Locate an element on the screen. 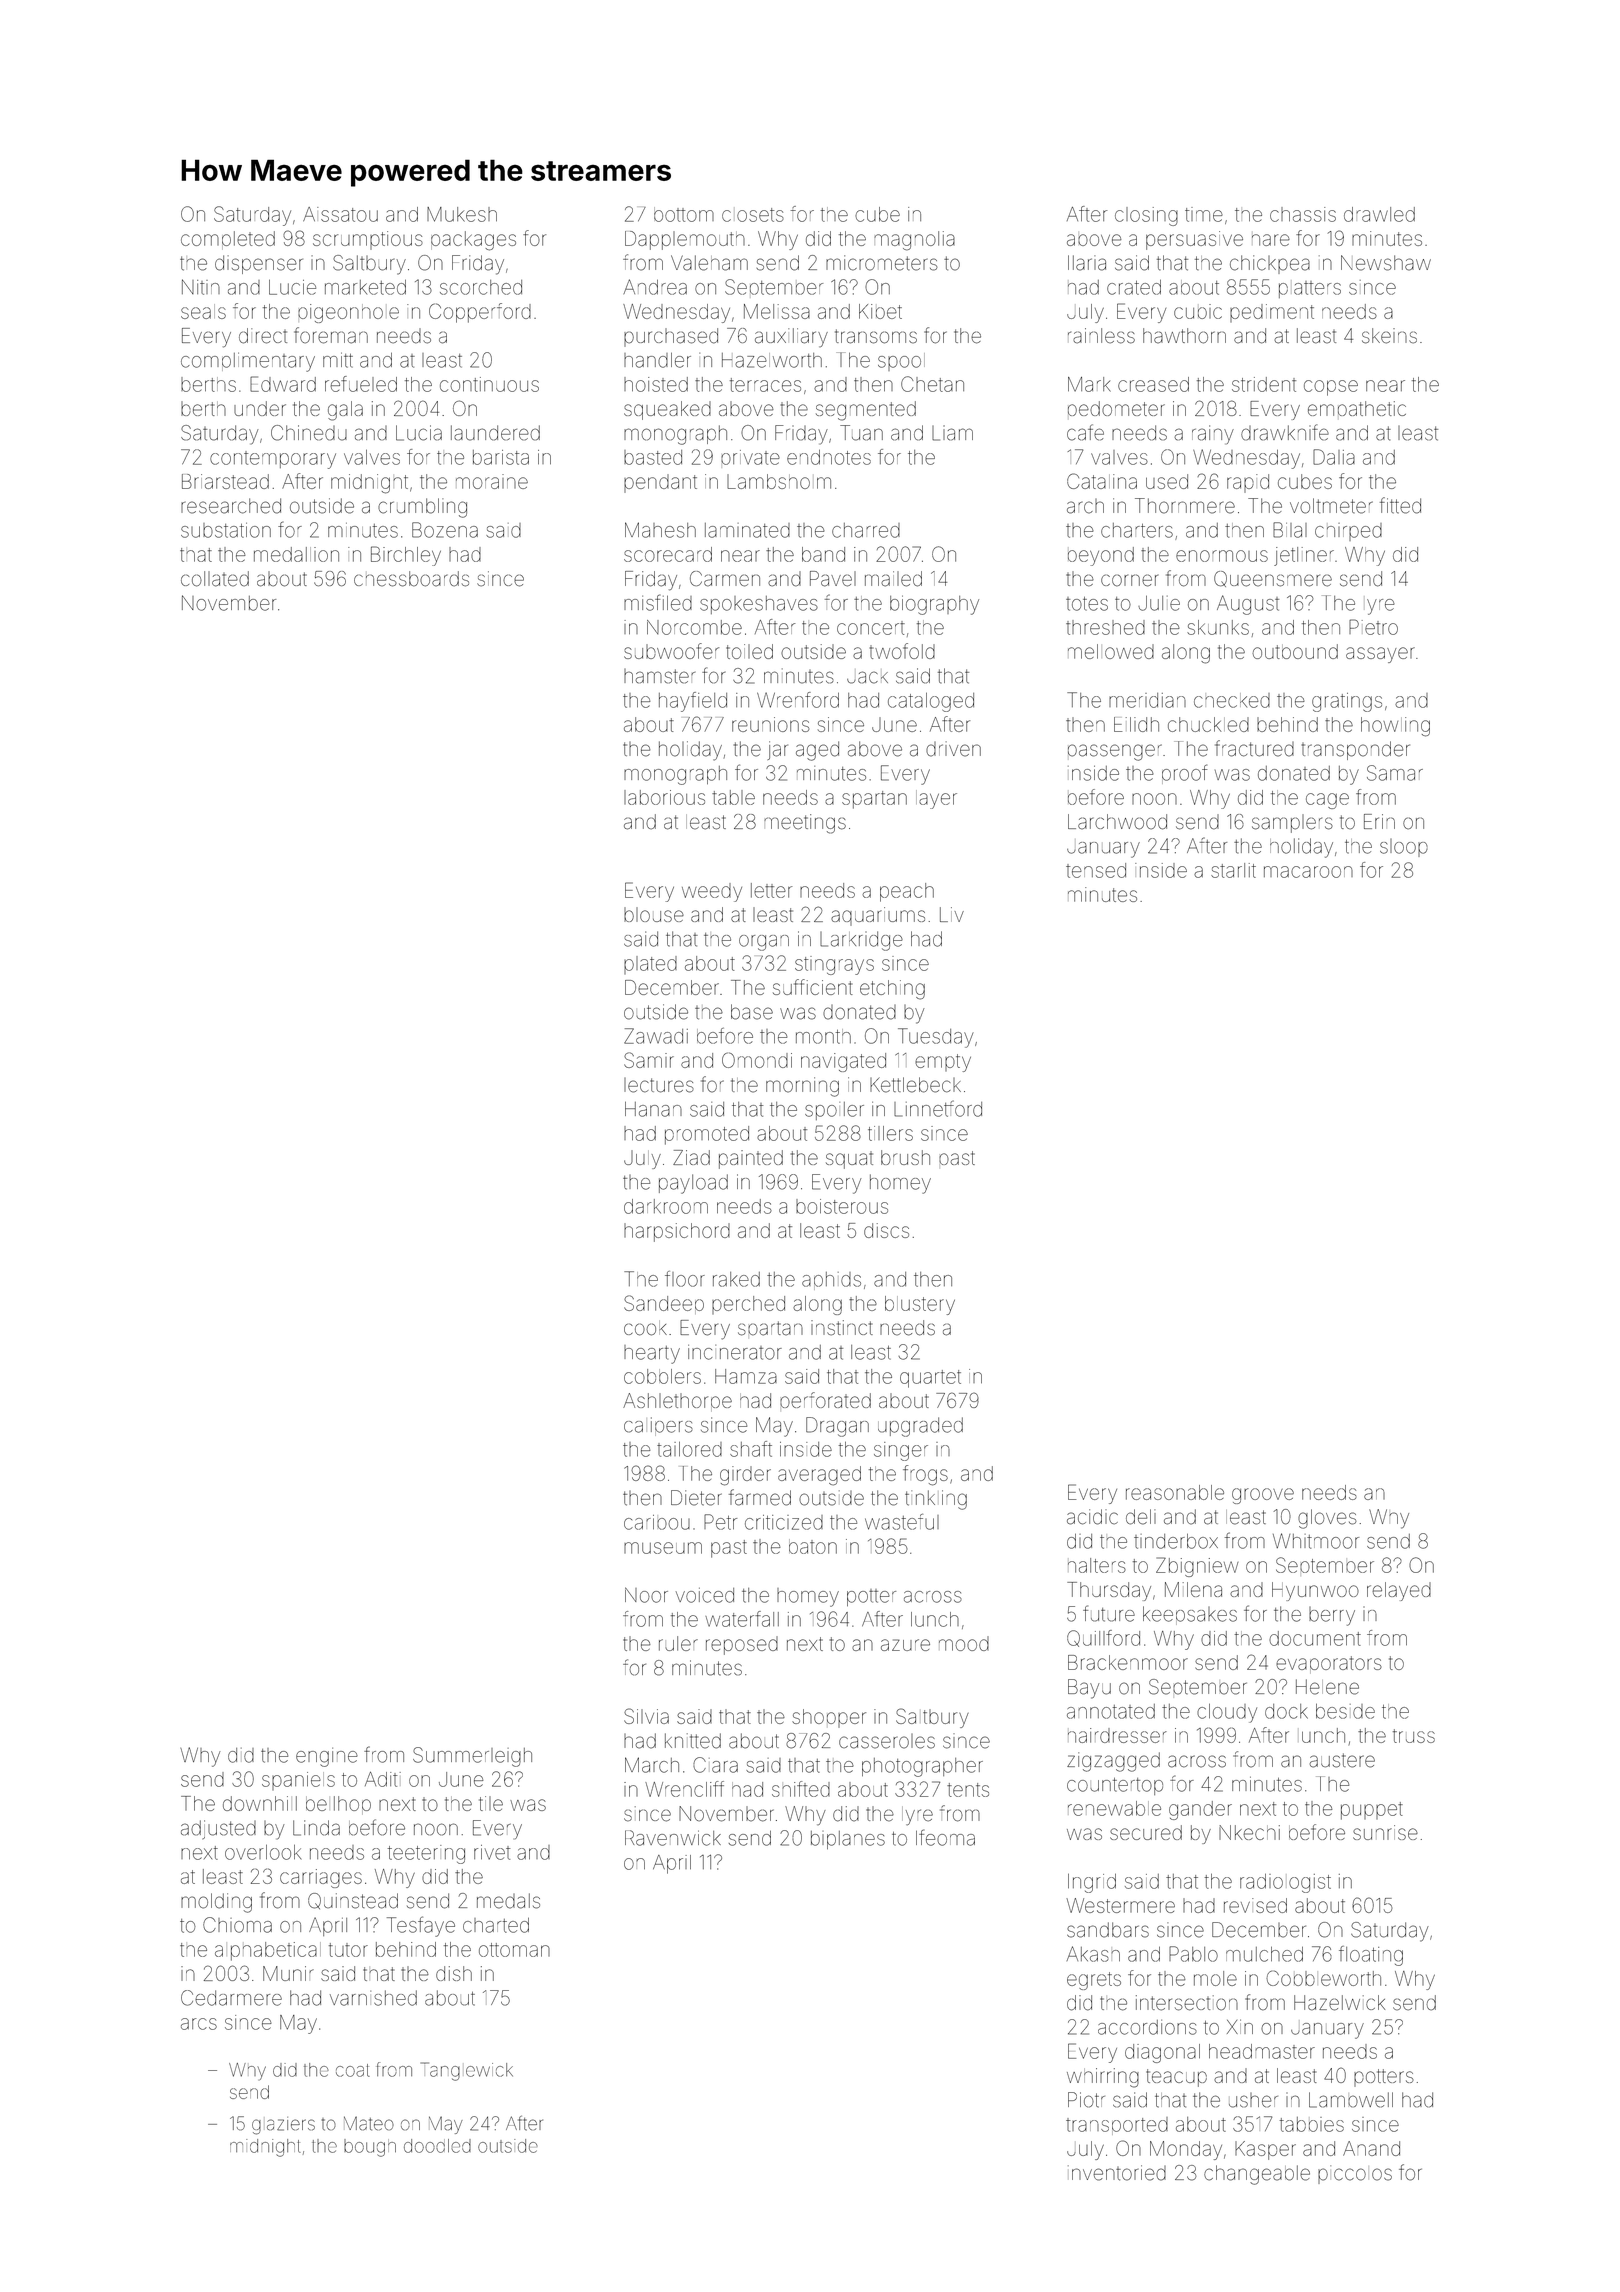 This screenshot has height=2292, width=1620. time is located at coordinates (1204, 214).
